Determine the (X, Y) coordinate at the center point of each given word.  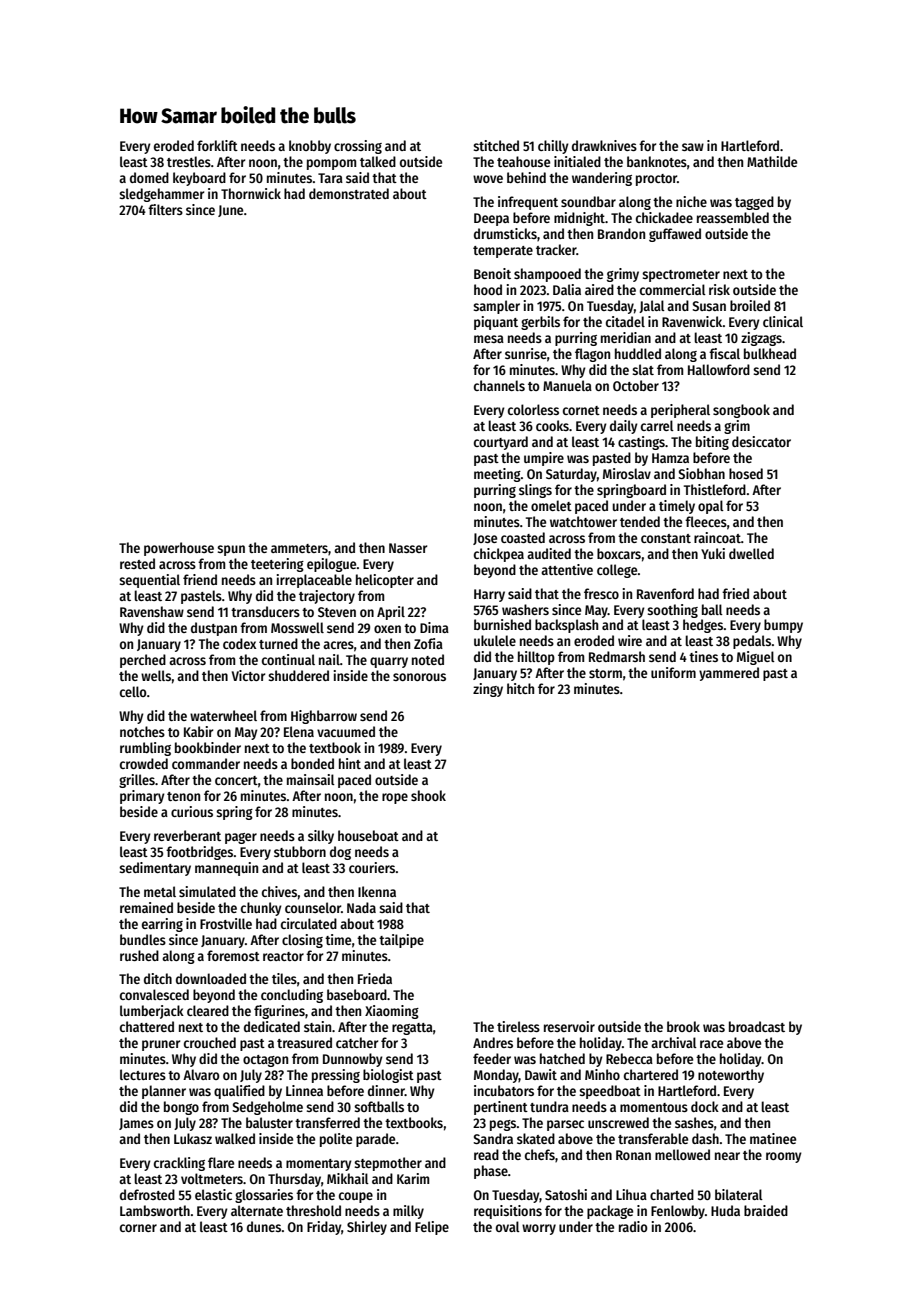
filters (165, 209)
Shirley (367, 1228)
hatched (562, 1058)
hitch (520, 688)
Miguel (756, 658)
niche (691, 201)
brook (683, 1026)
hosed (746, 473)
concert (236, 780)
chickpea (499, 555)
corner (138, 1228)
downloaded (211, 978)
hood (488, 289)
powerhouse (179, 549)
